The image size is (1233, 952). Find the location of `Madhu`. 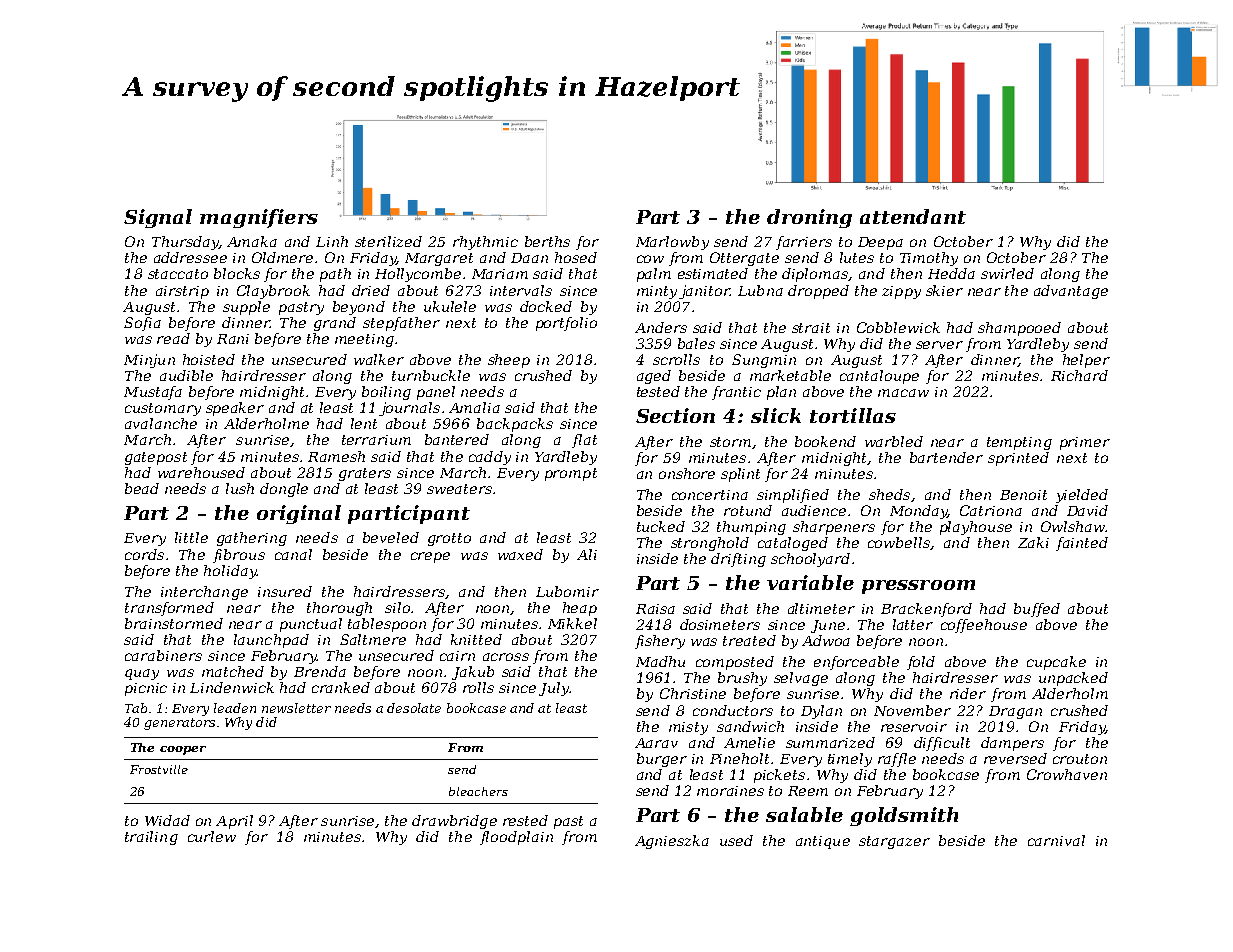

Madhu is located at coordinates (660, 661).
